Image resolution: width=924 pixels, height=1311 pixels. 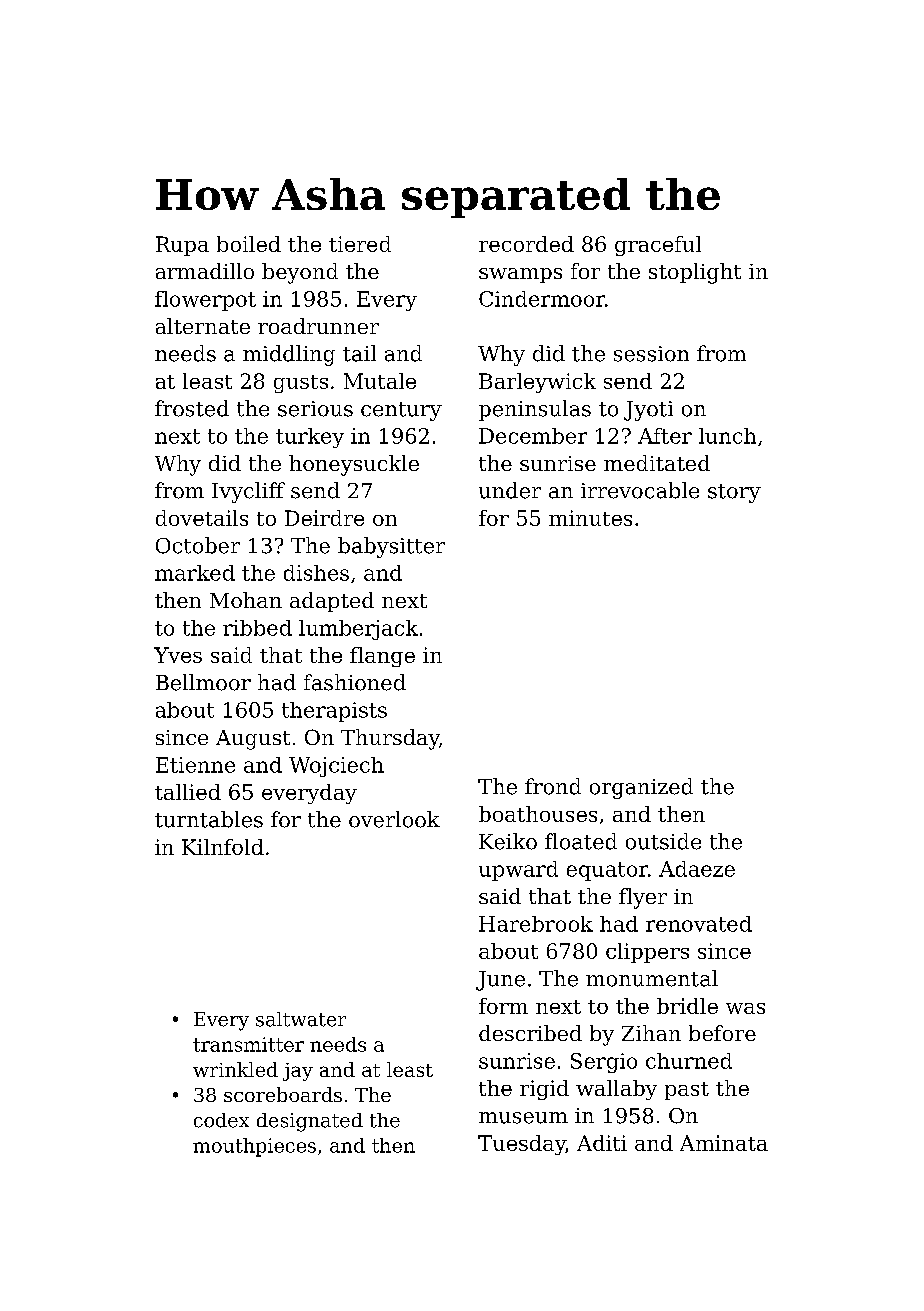 I want to click on graceful, so click(x=658, y=246).
